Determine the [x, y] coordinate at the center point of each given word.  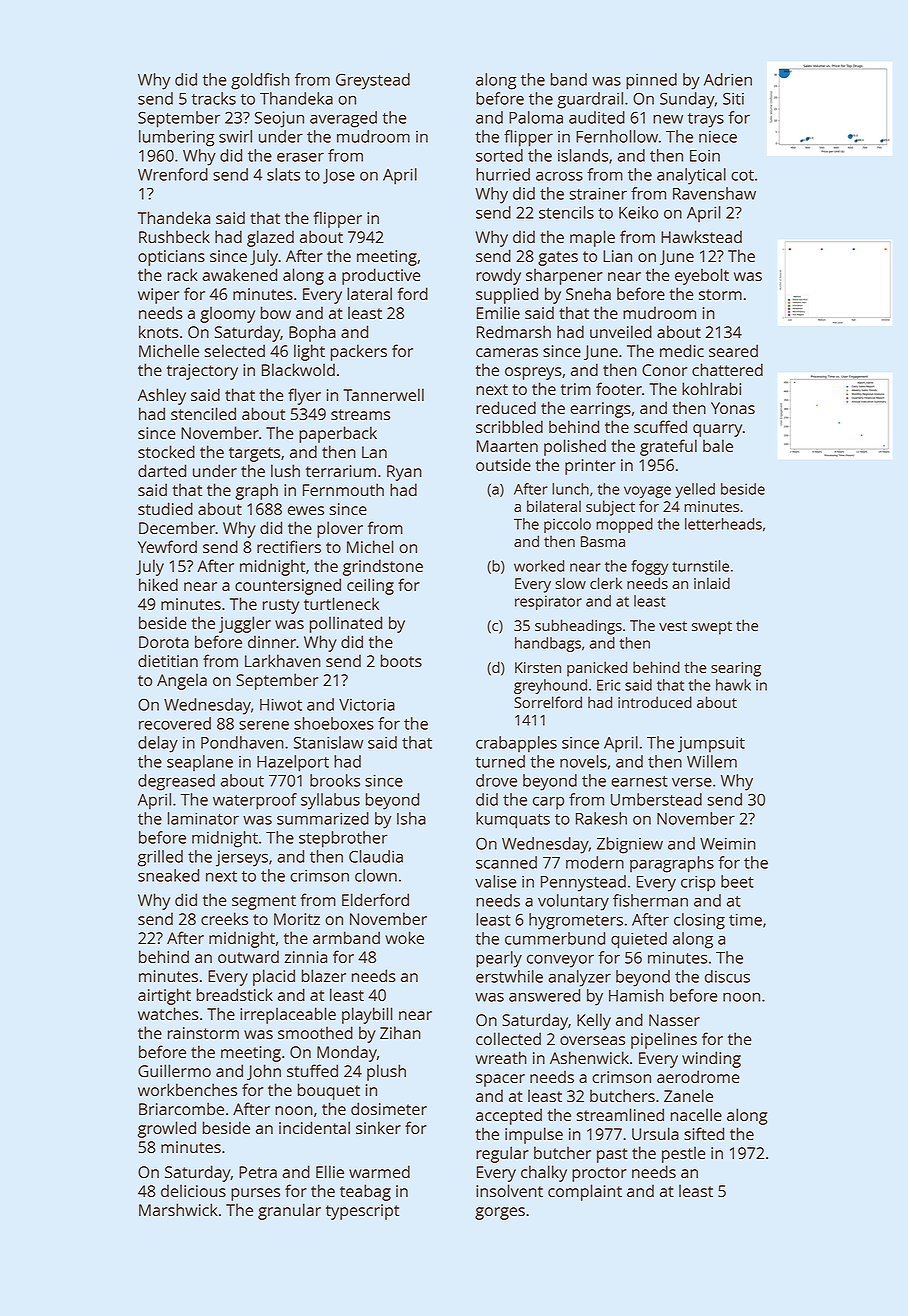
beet [737, 881]
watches [168, 1013]
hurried [503, 174]
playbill [367, 1015]
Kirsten [538, 667]
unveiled [621, 331]
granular [289, 1211]
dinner [272, 641]
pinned [651, 81]
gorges [500, 1213]
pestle [683, 1154]
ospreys [533, 373]
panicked [597, 669]
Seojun [279, 119]
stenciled [203, 413]
